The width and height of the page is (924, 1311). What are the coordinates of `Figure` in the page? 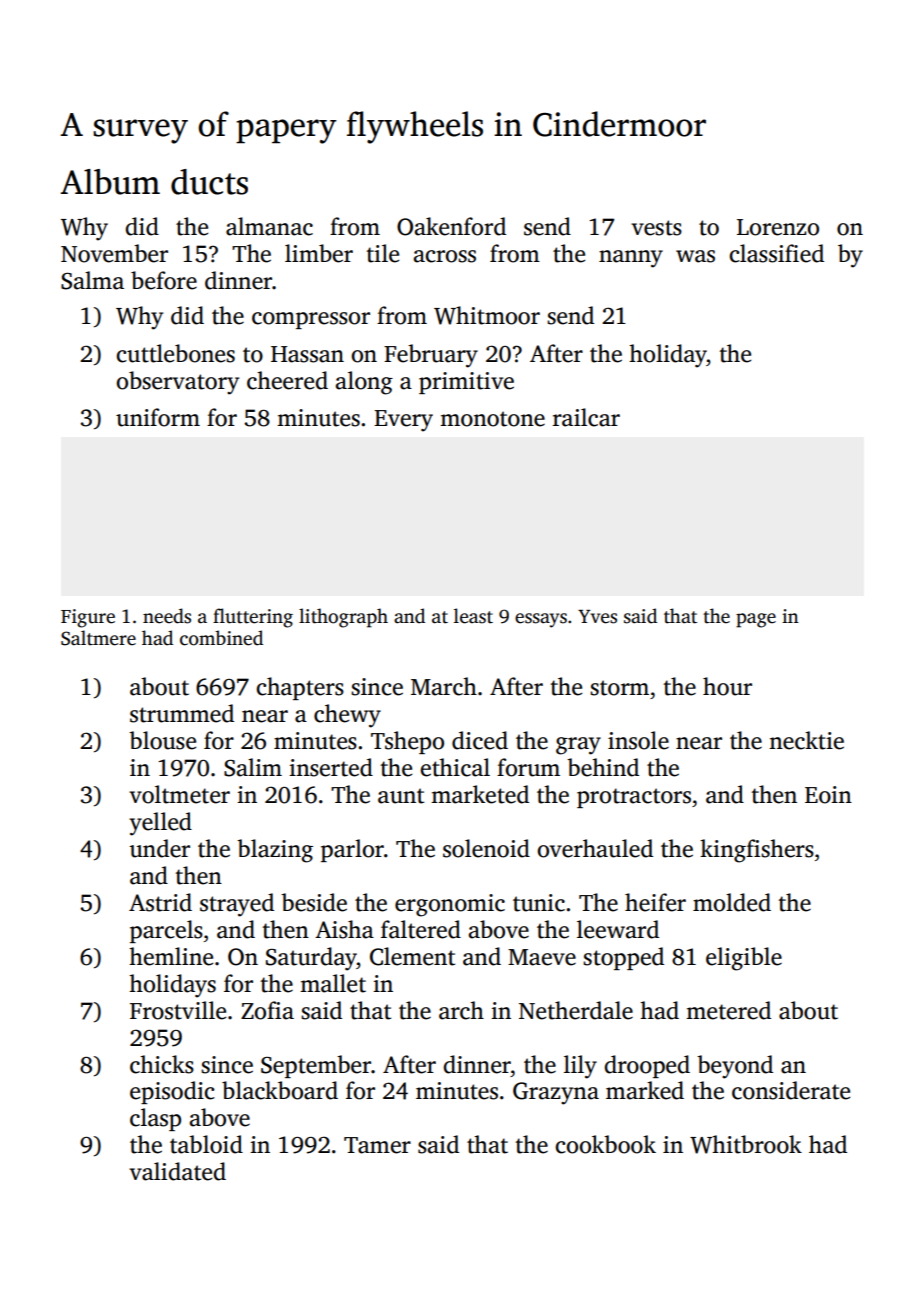 It's located at (88, 618).
